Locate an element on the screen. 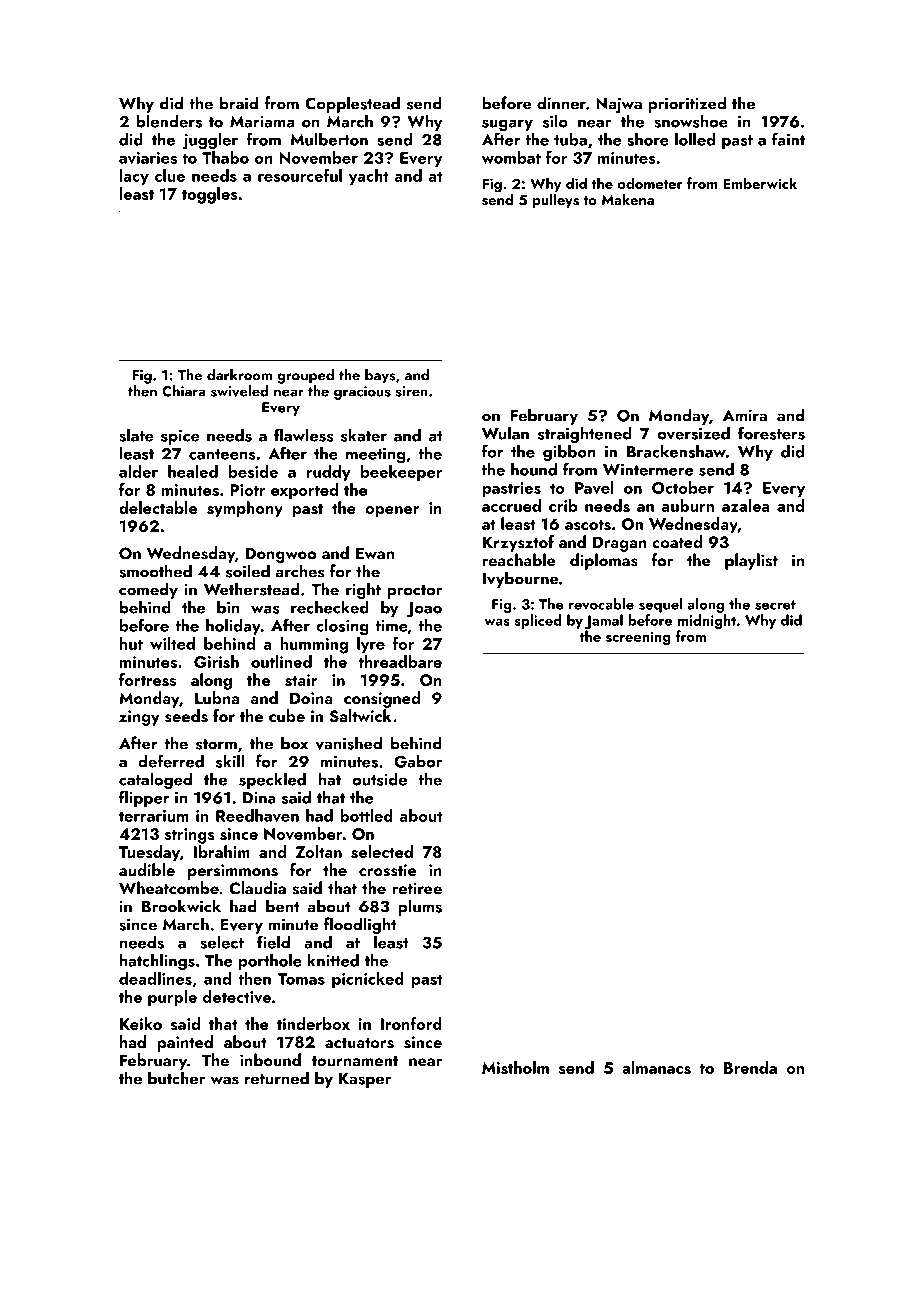 Image resolution: width=924 pixels, height=1308 pixels. almanacs is located at coordinates (656, 1067).
